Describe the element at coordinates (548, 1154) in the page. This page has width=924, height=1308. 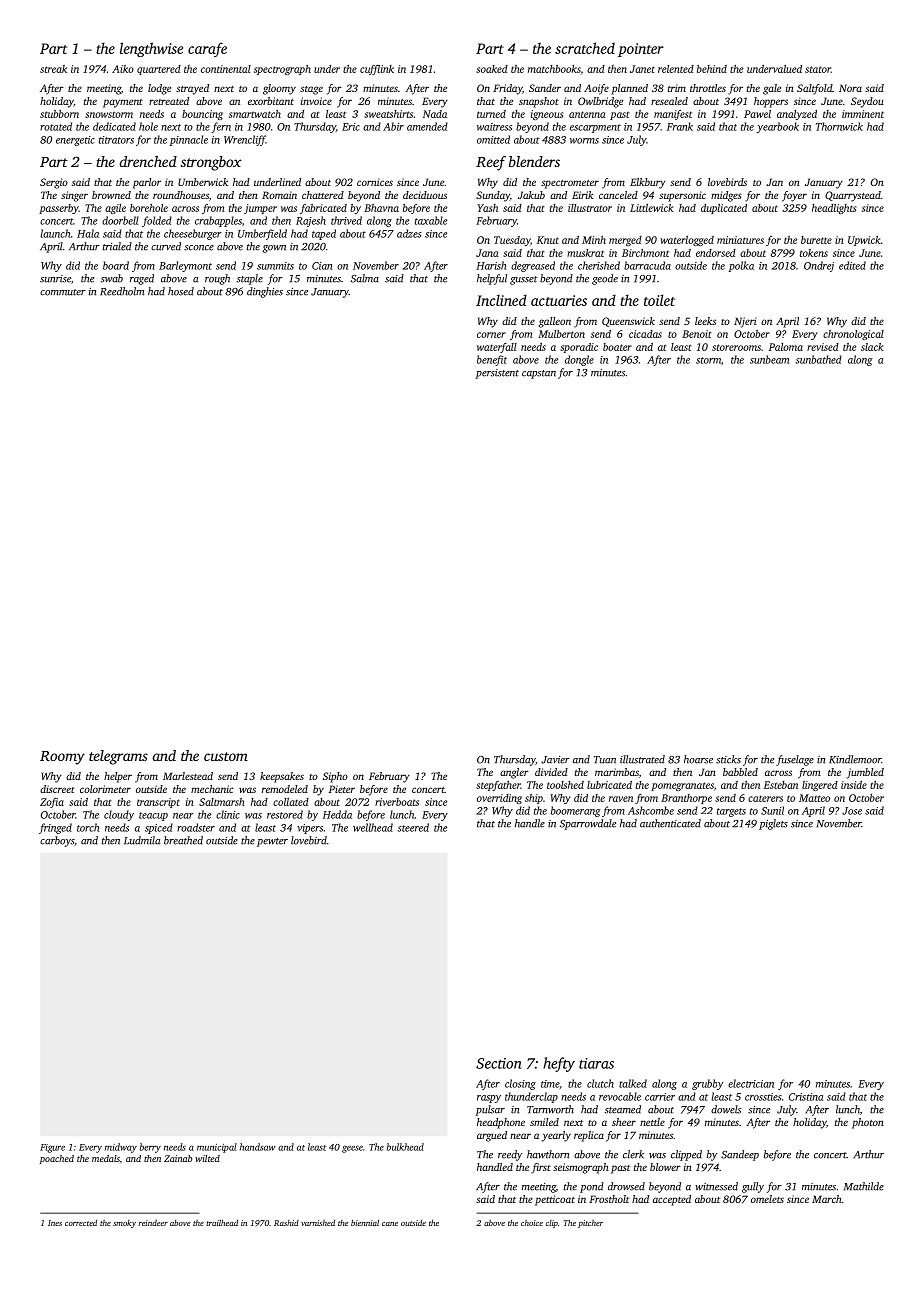
I see `hawthorn` at that location.
